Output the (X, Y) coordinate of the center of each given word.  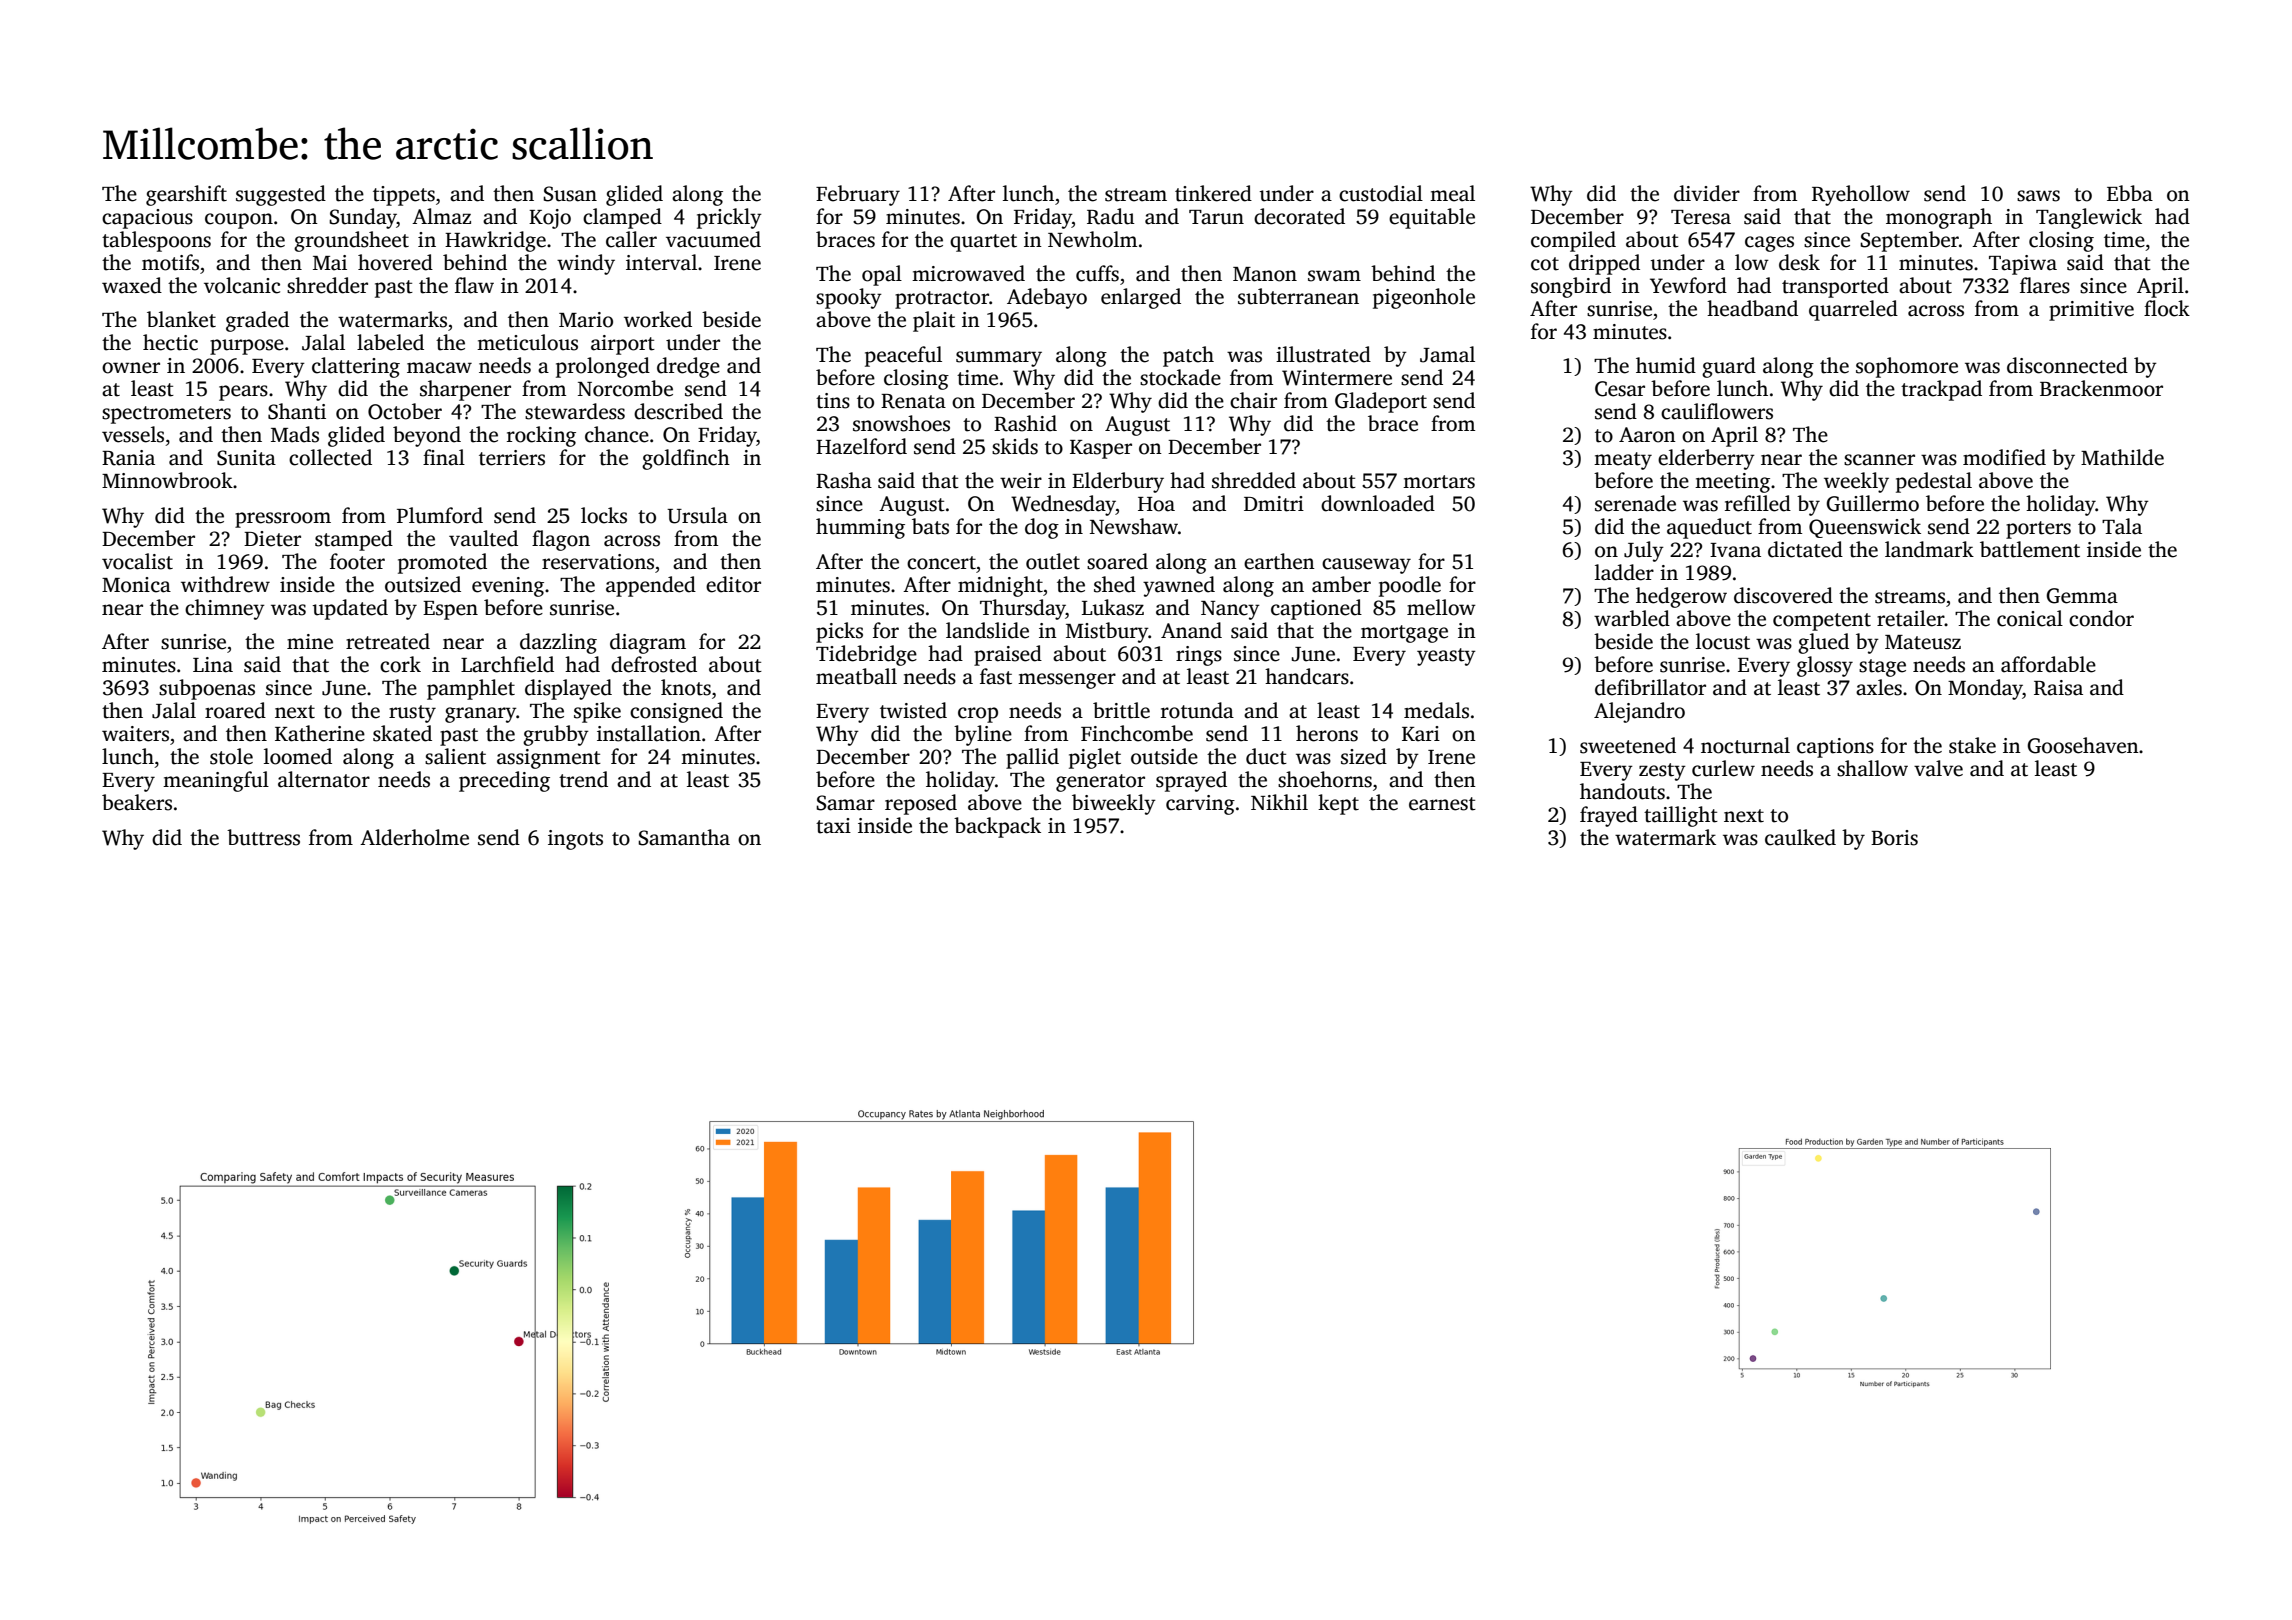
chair (1253, 400)
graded (257, 321)
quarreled (1853, 310)
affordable (2048, 664)
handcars (1307, 676)
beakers (137, 802)
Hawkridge (495, 241)
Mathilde (2122, 457)
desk (1799, 262)
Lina (213, 665)
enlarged (1141, 298)
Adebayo (1047, 298)
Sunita (246, 458)
